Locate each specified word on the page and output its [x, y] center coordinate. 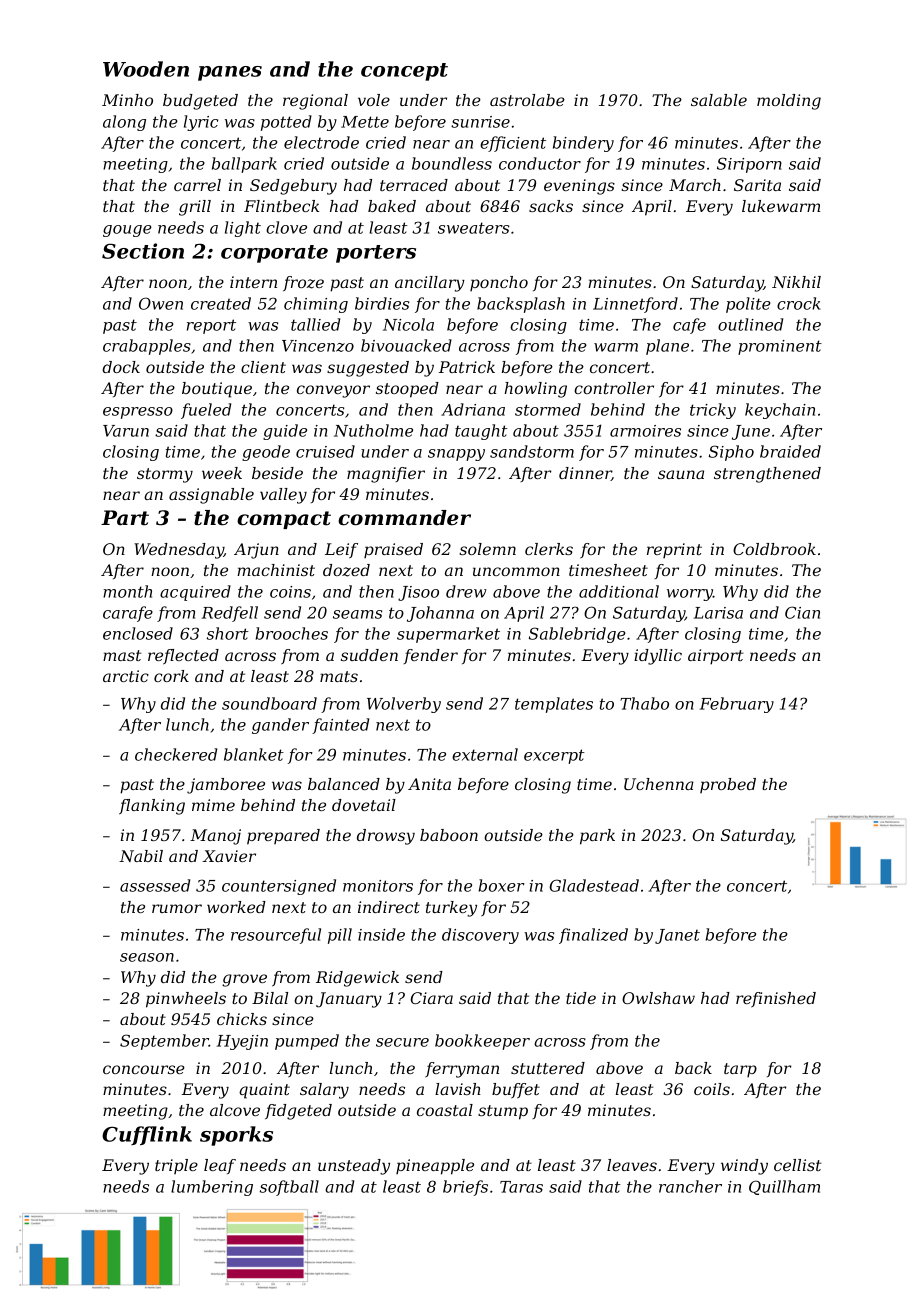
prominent [780, 347]
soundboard [269, 703]
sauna [681, 474]
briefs [465, 1188]
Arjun [256, 551]
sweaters [473, 228]
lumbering [212, 1188]
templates [554, 705]
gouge [127, 231]
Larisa [718, 613]
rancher [690, 1186]
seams [357, 614]
